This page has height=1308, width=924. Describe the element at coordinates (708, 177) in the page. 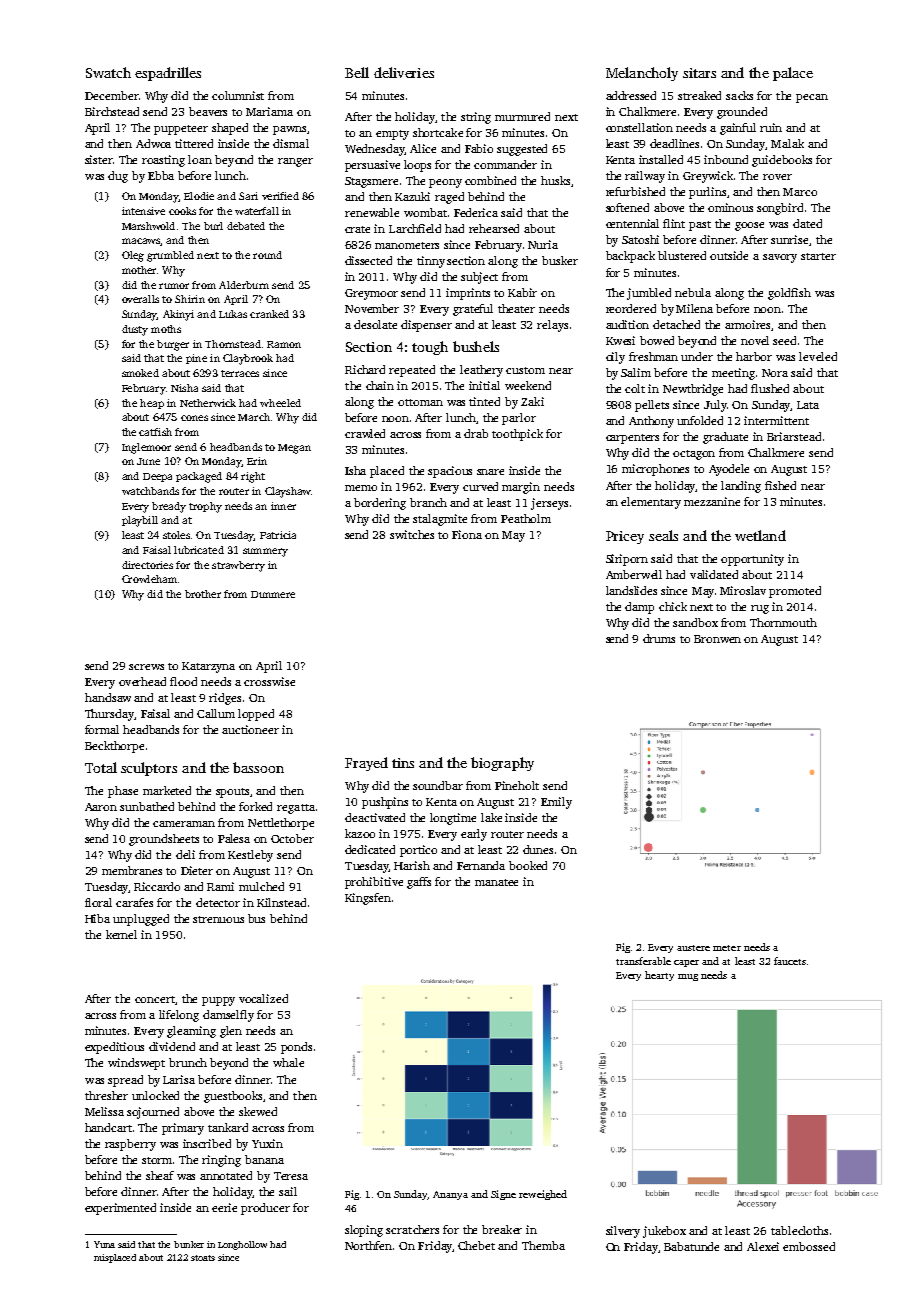

I see `Greywick` at that location.
